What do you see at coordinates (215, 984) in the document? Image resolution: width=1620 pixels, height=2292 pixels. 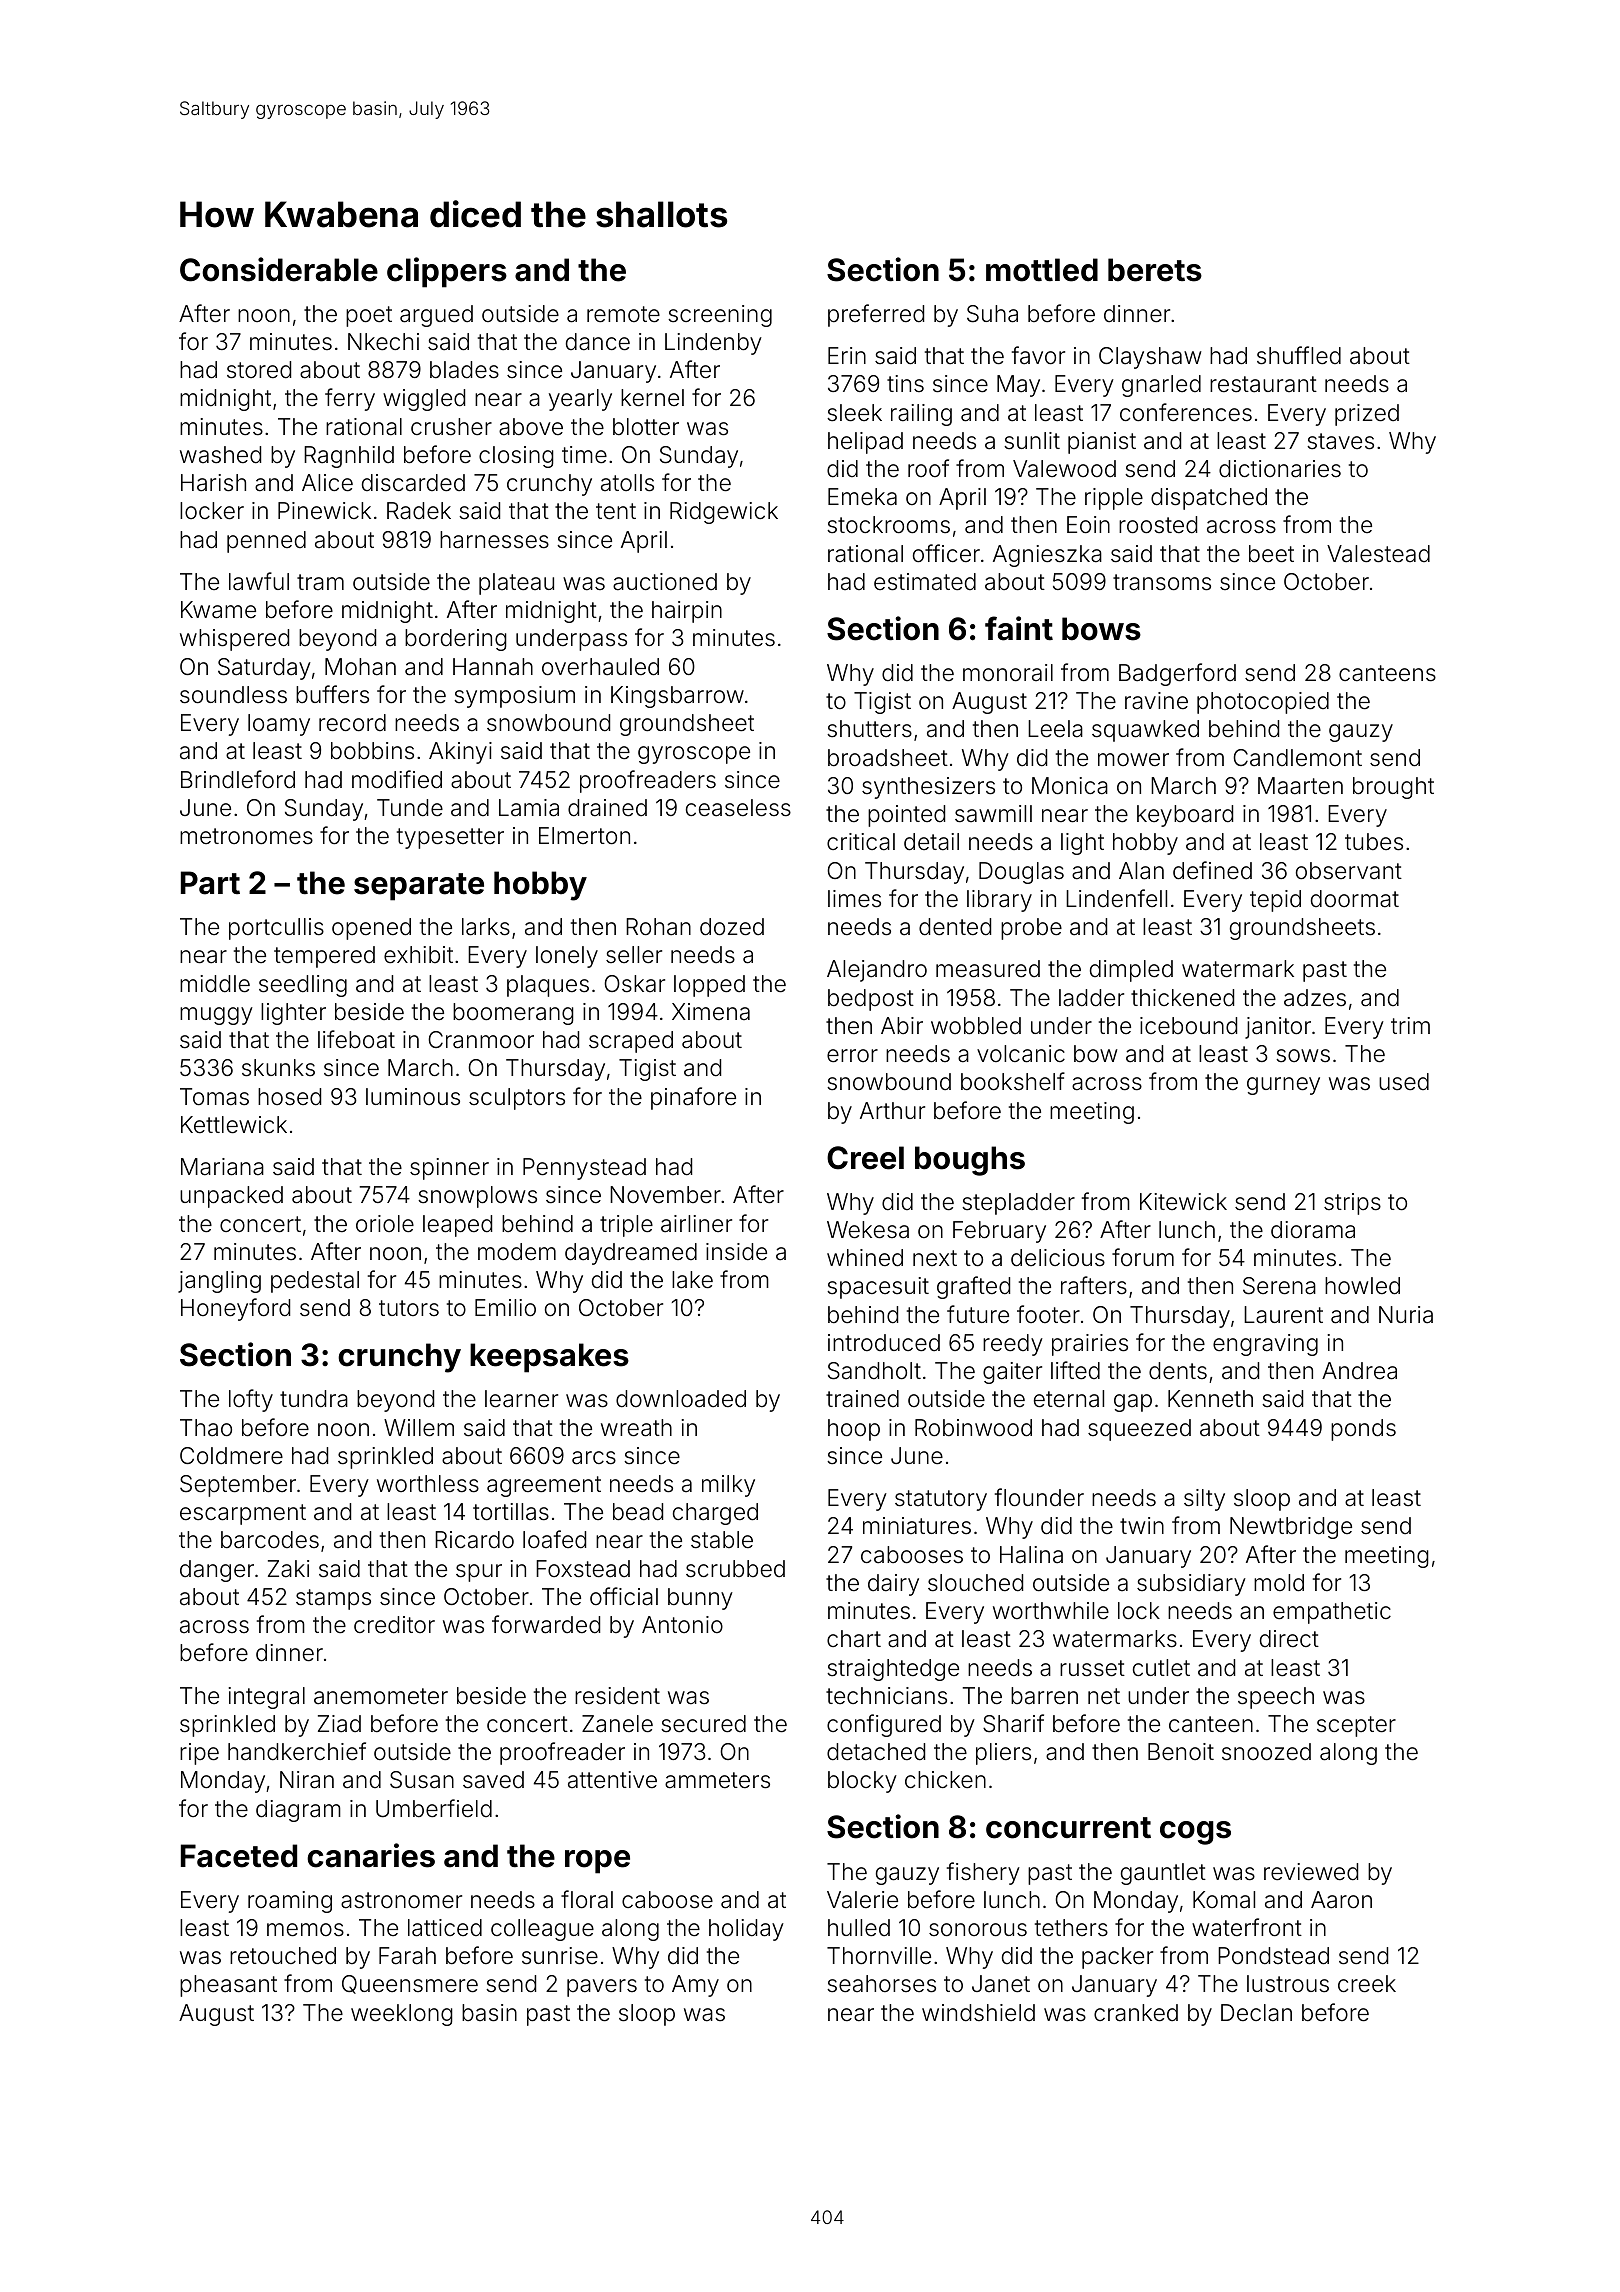 I see `middle` at bounding box center [215, 984].
